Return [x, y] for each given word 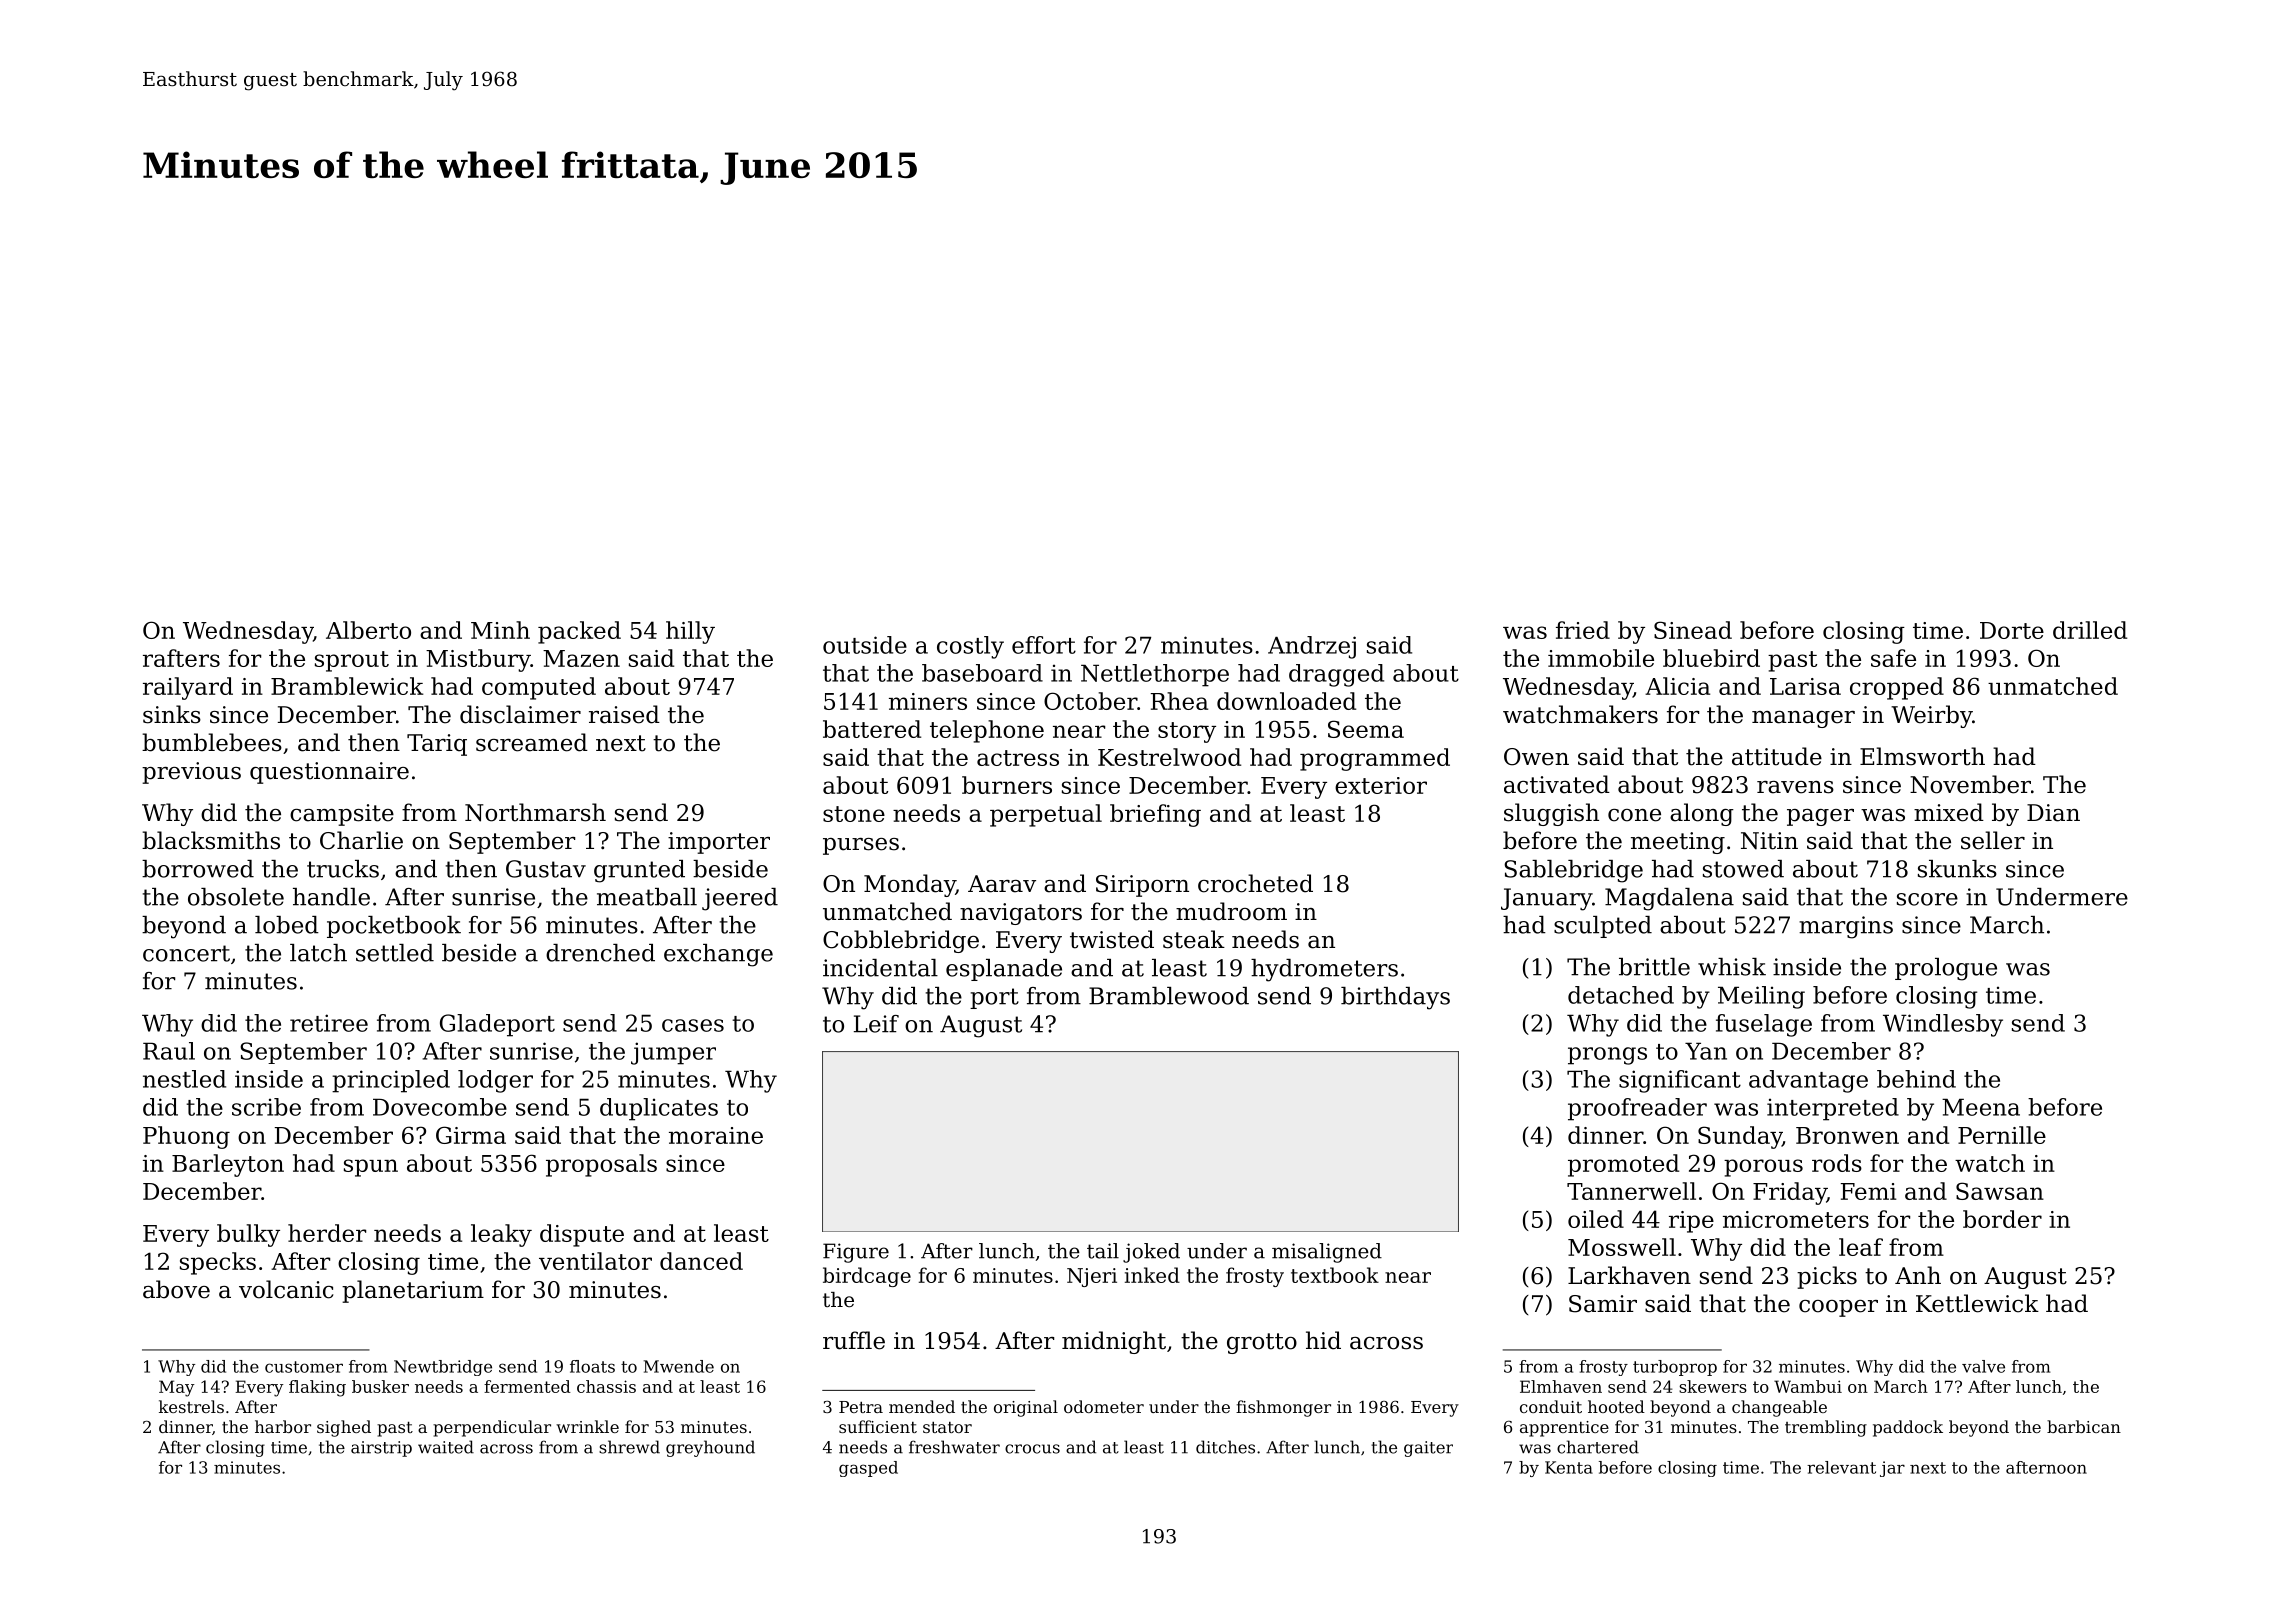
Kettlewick [1977, 1303]
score [1927, 899]
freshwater [954, 1447]
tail [1103, 1251]
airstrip [381, 1449]
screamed [532, 742]
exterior [1381, 785]
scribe [266, 1107]
